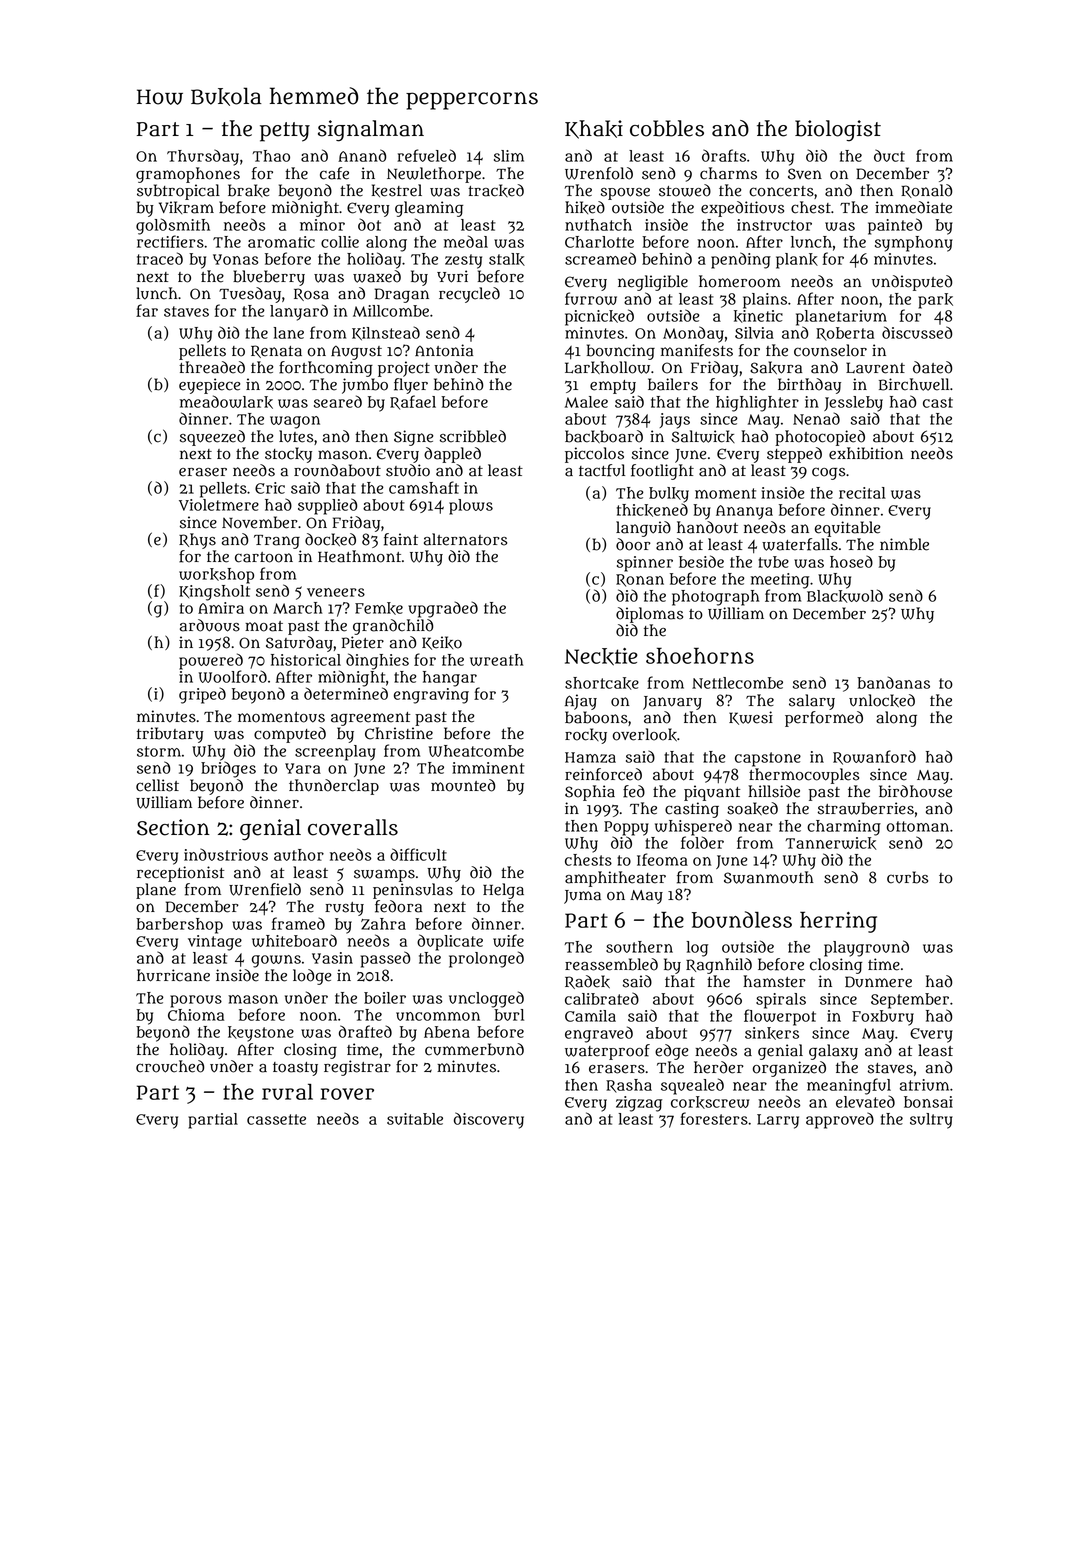 The image size is (1089, 1547). I want to click on Khaki, so click(594, 129).
